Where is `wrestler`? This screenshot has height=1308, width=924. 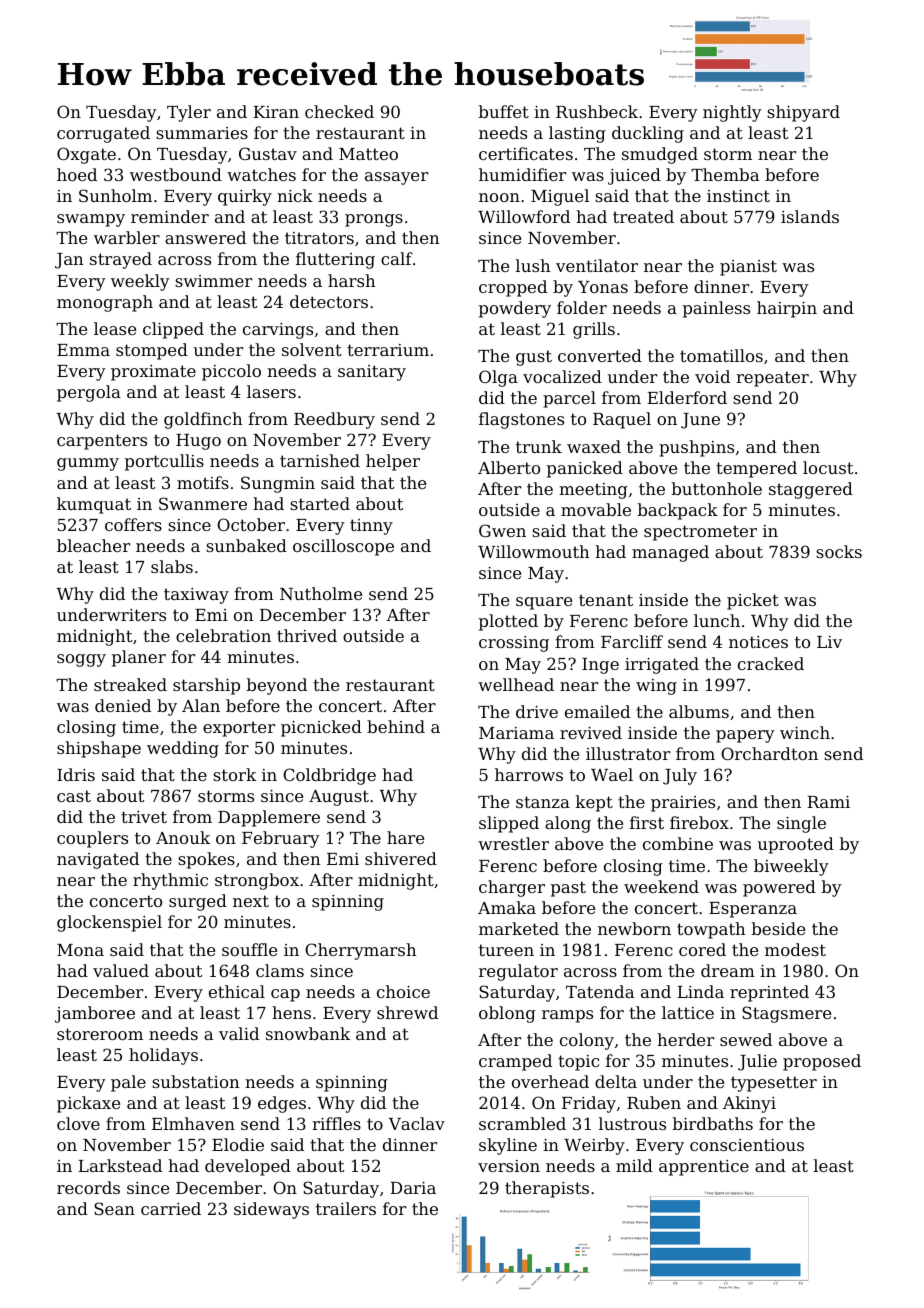 wrestler is located at coordinates (513, 843).
